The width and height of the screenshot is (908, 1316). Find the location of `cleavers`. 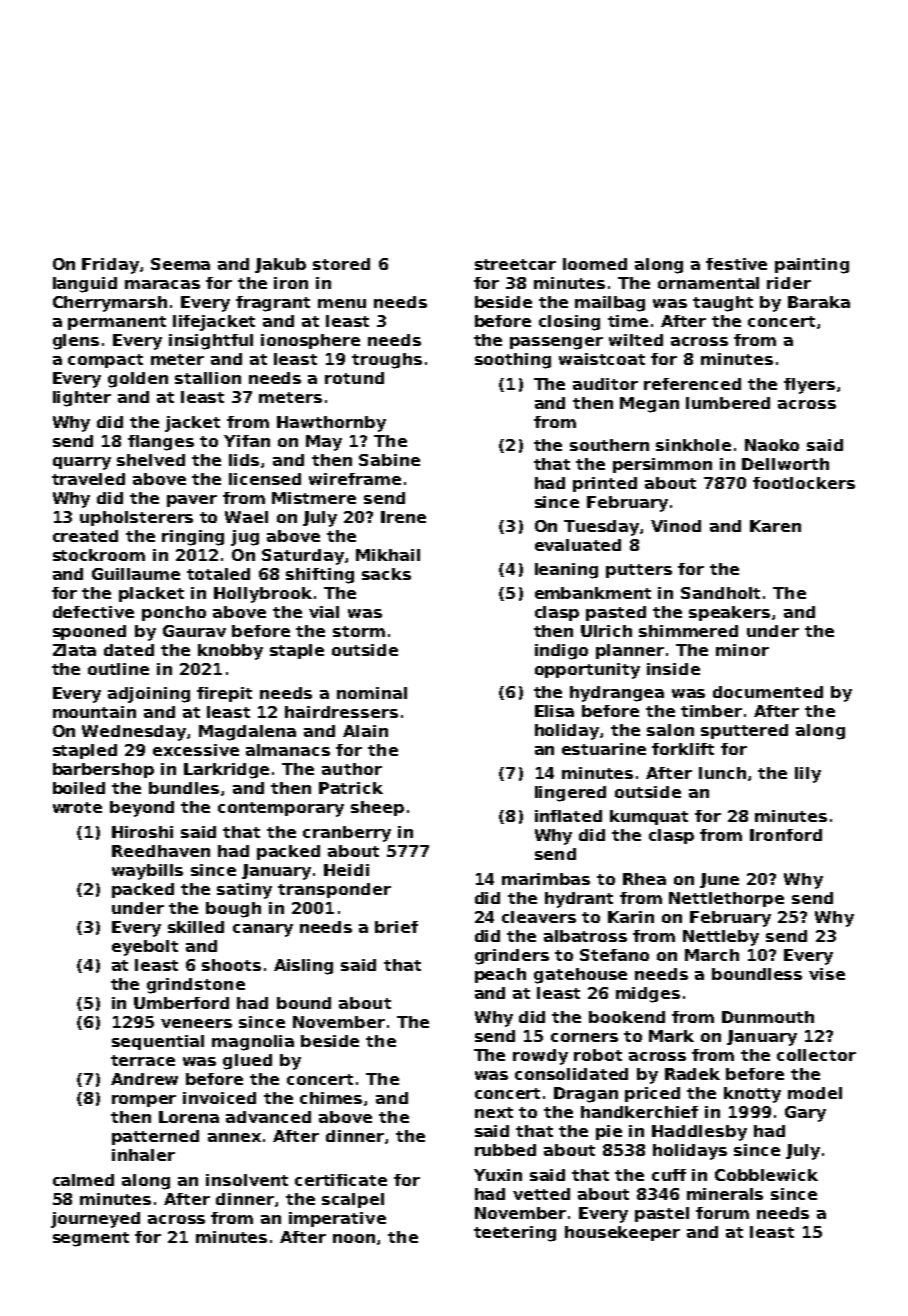

cleavers is located at coordinates (539, 917).
